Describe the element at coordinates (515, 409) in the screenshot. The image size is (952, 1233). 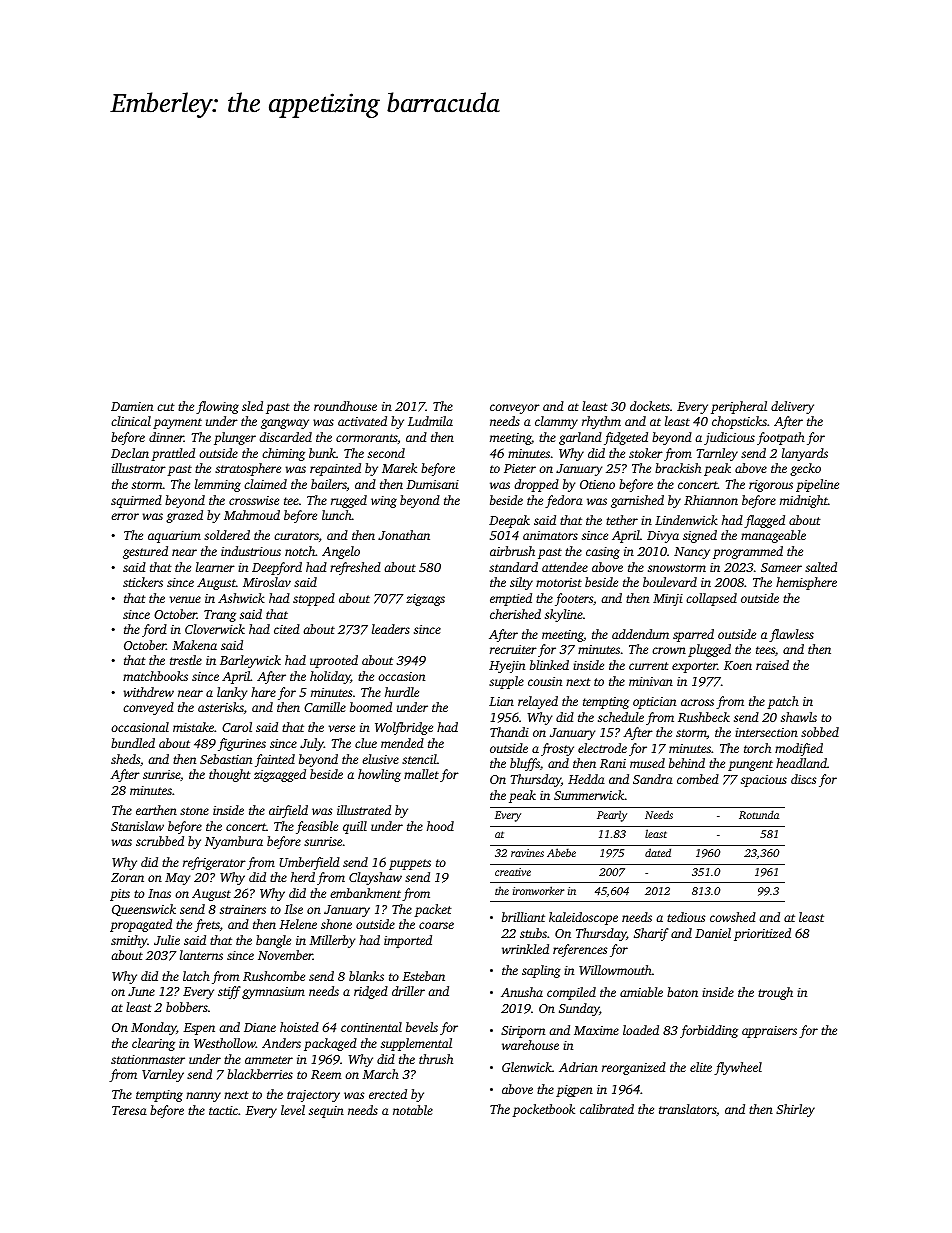
I see `conveyor` at that location.
